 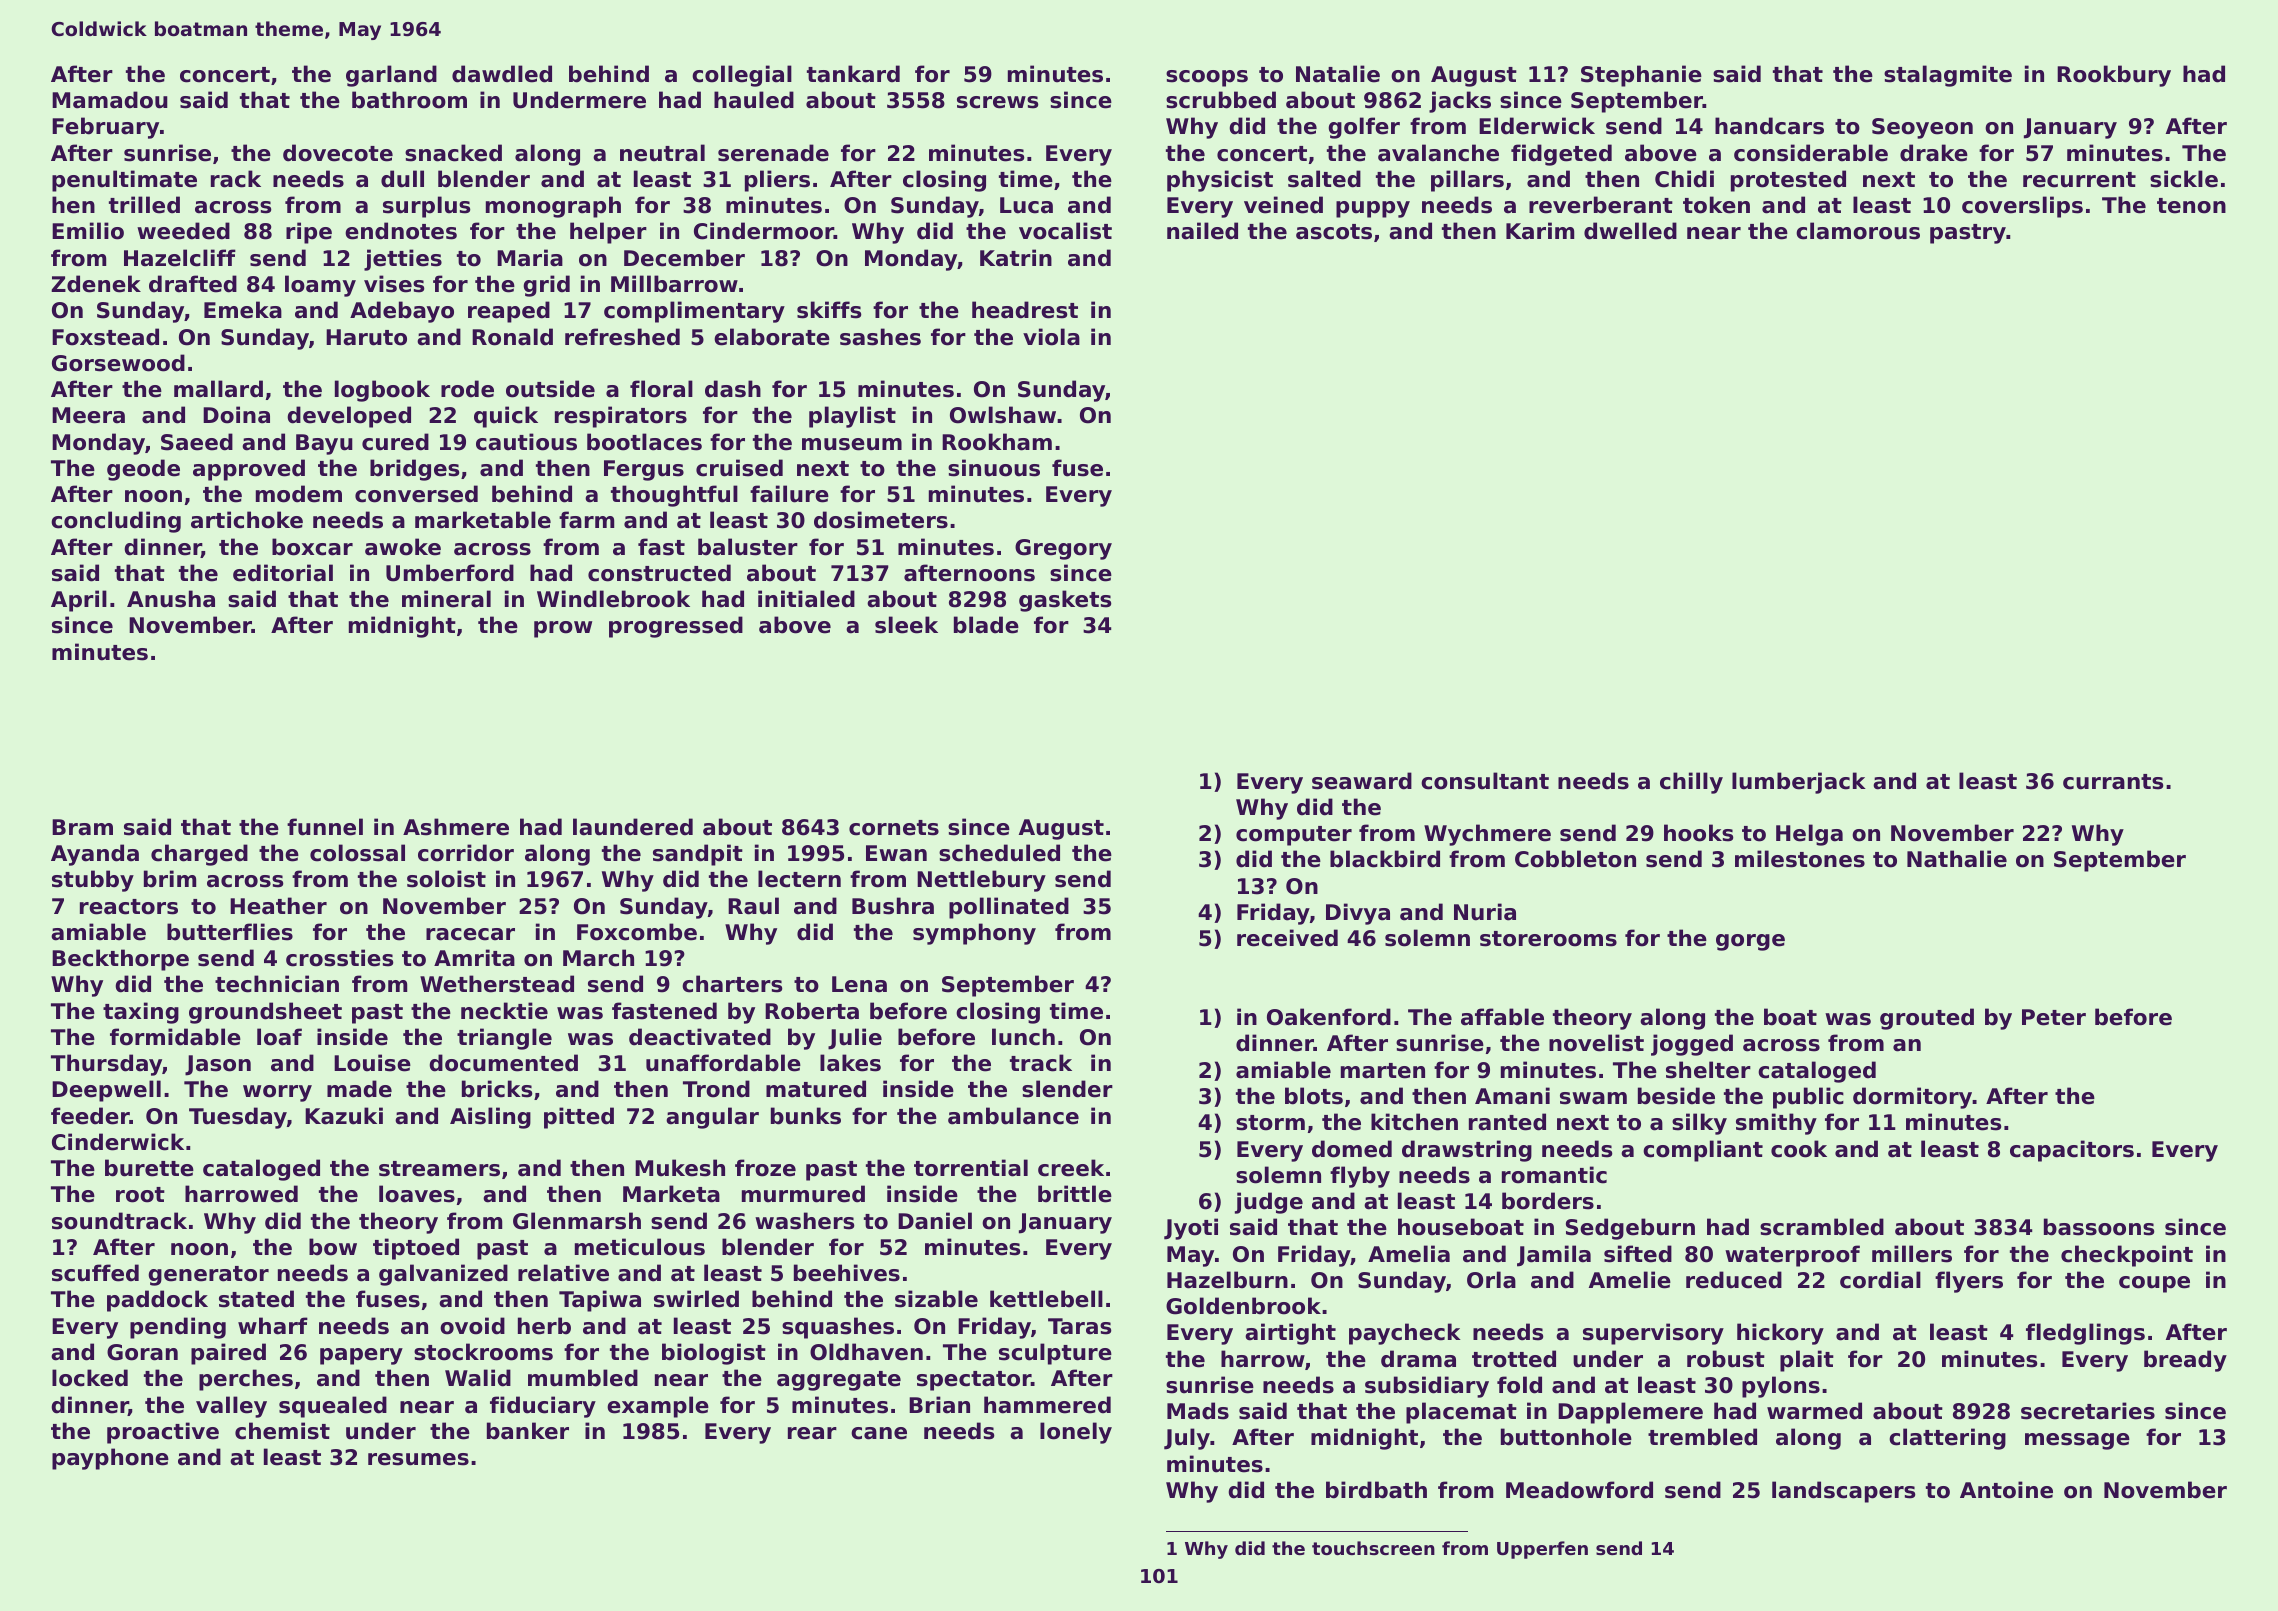 What do you see at coordinates (1076, 1433) in the screenshot?
I see `lonely` at bounding box center [1076, 1433].
